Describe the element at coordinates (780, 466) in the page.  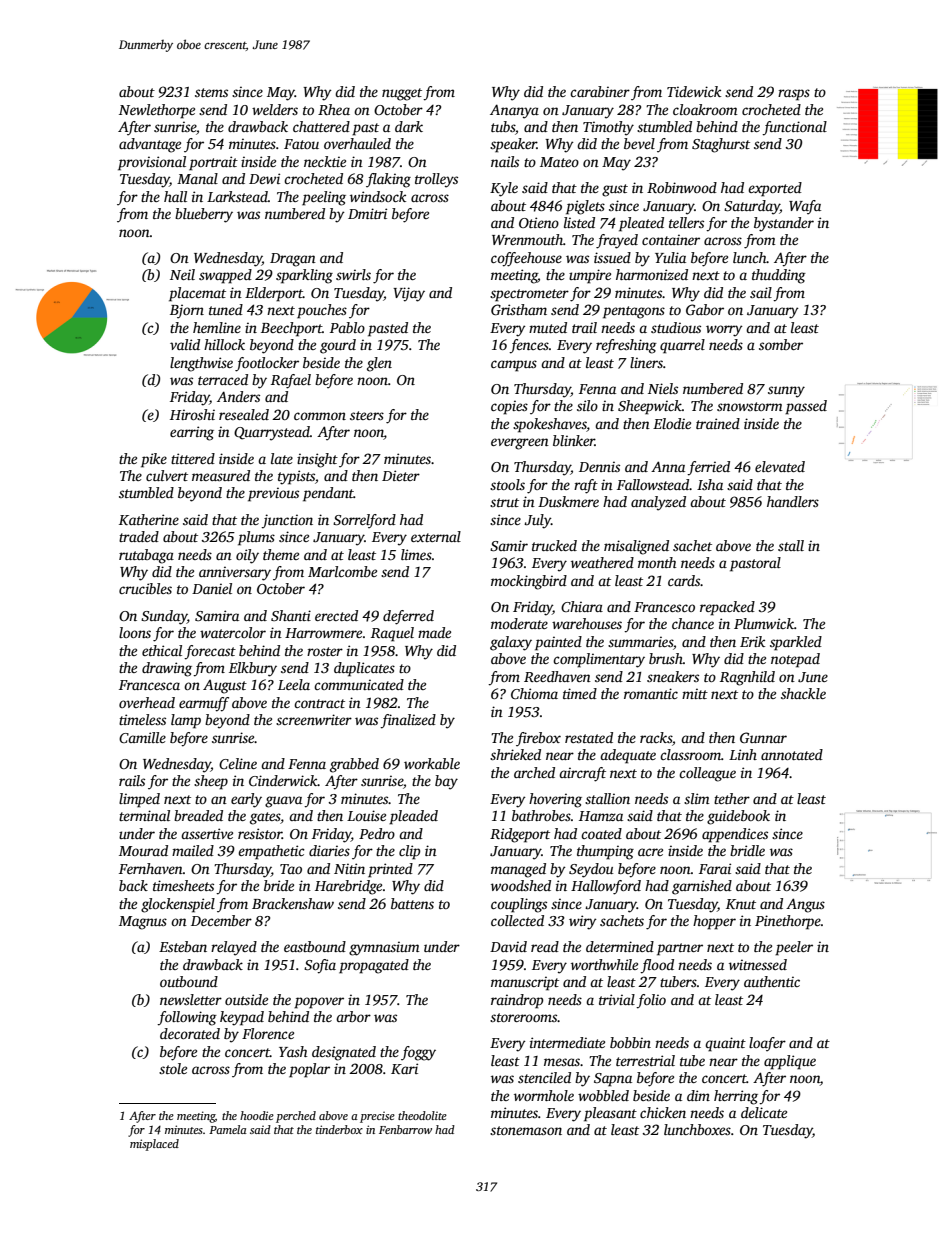
I see `elevated` at that location.
